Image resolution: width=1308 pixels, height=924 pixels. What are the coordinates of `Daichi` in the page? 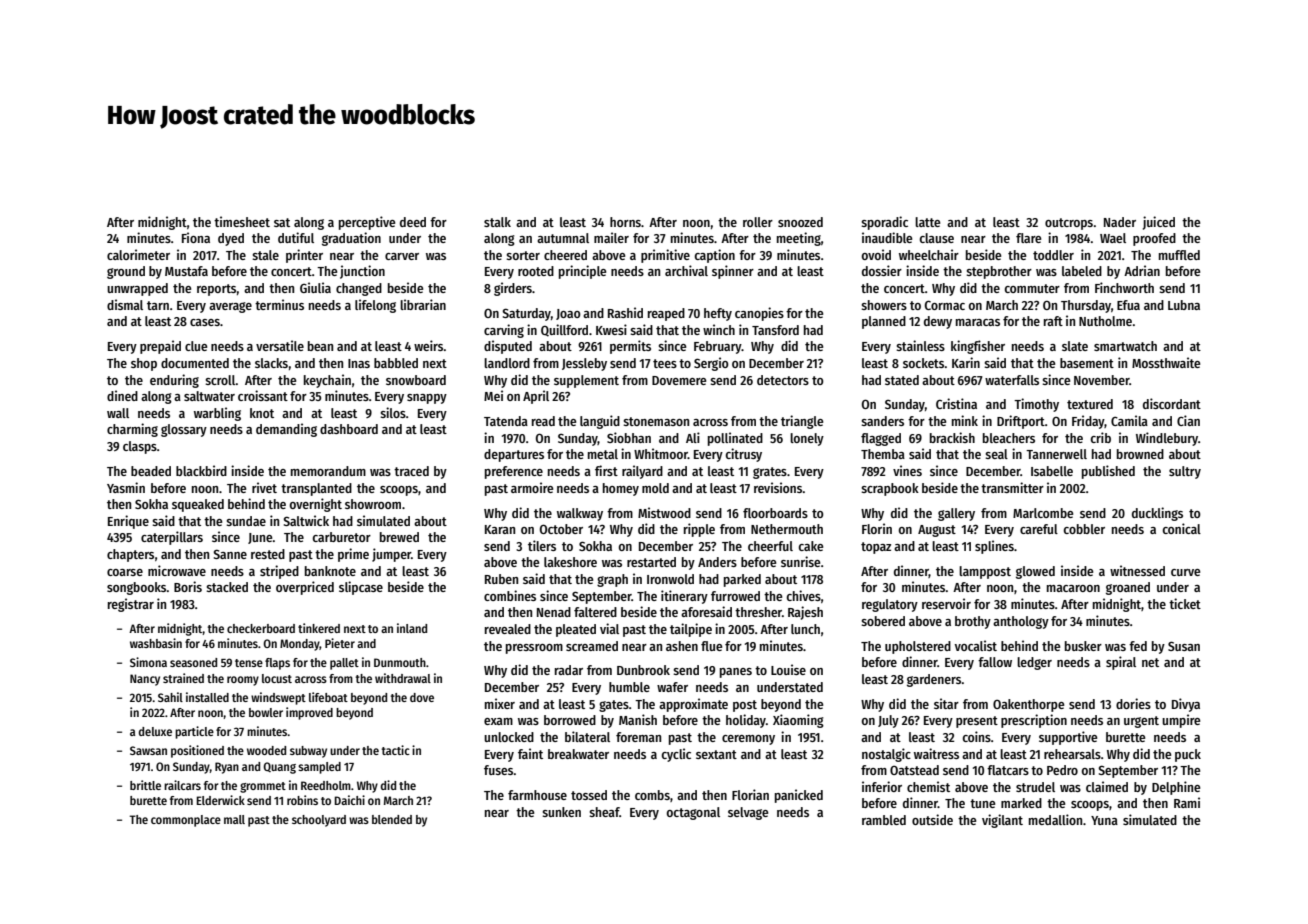 It's located at (349, 800).
